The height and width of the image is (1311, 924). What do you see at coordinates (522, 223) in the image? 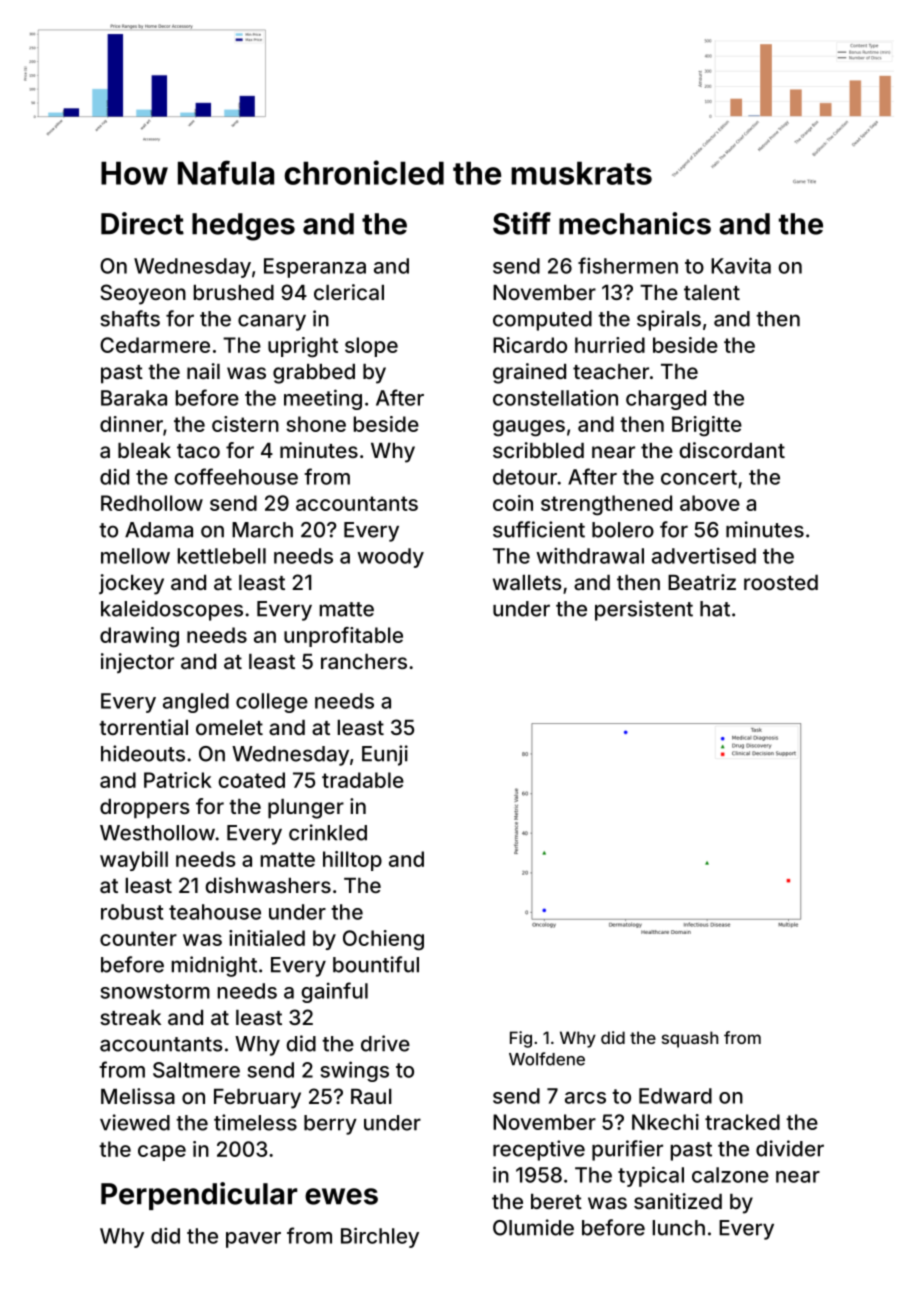
I see `Stiff` at bounding box center [522, 223].
